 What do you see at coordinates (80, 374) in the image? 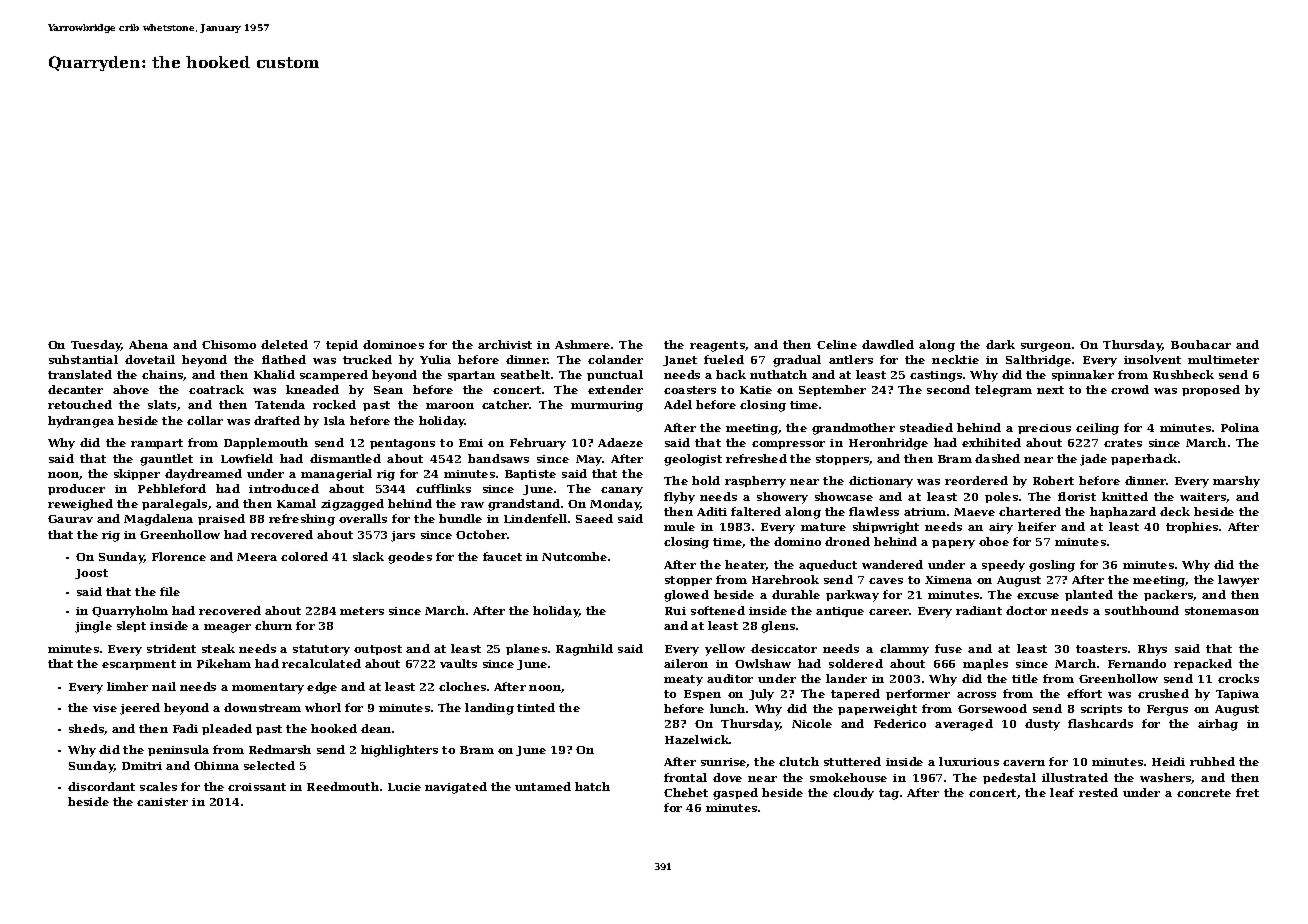
I see `translated` at bounding box center [80, 374].
